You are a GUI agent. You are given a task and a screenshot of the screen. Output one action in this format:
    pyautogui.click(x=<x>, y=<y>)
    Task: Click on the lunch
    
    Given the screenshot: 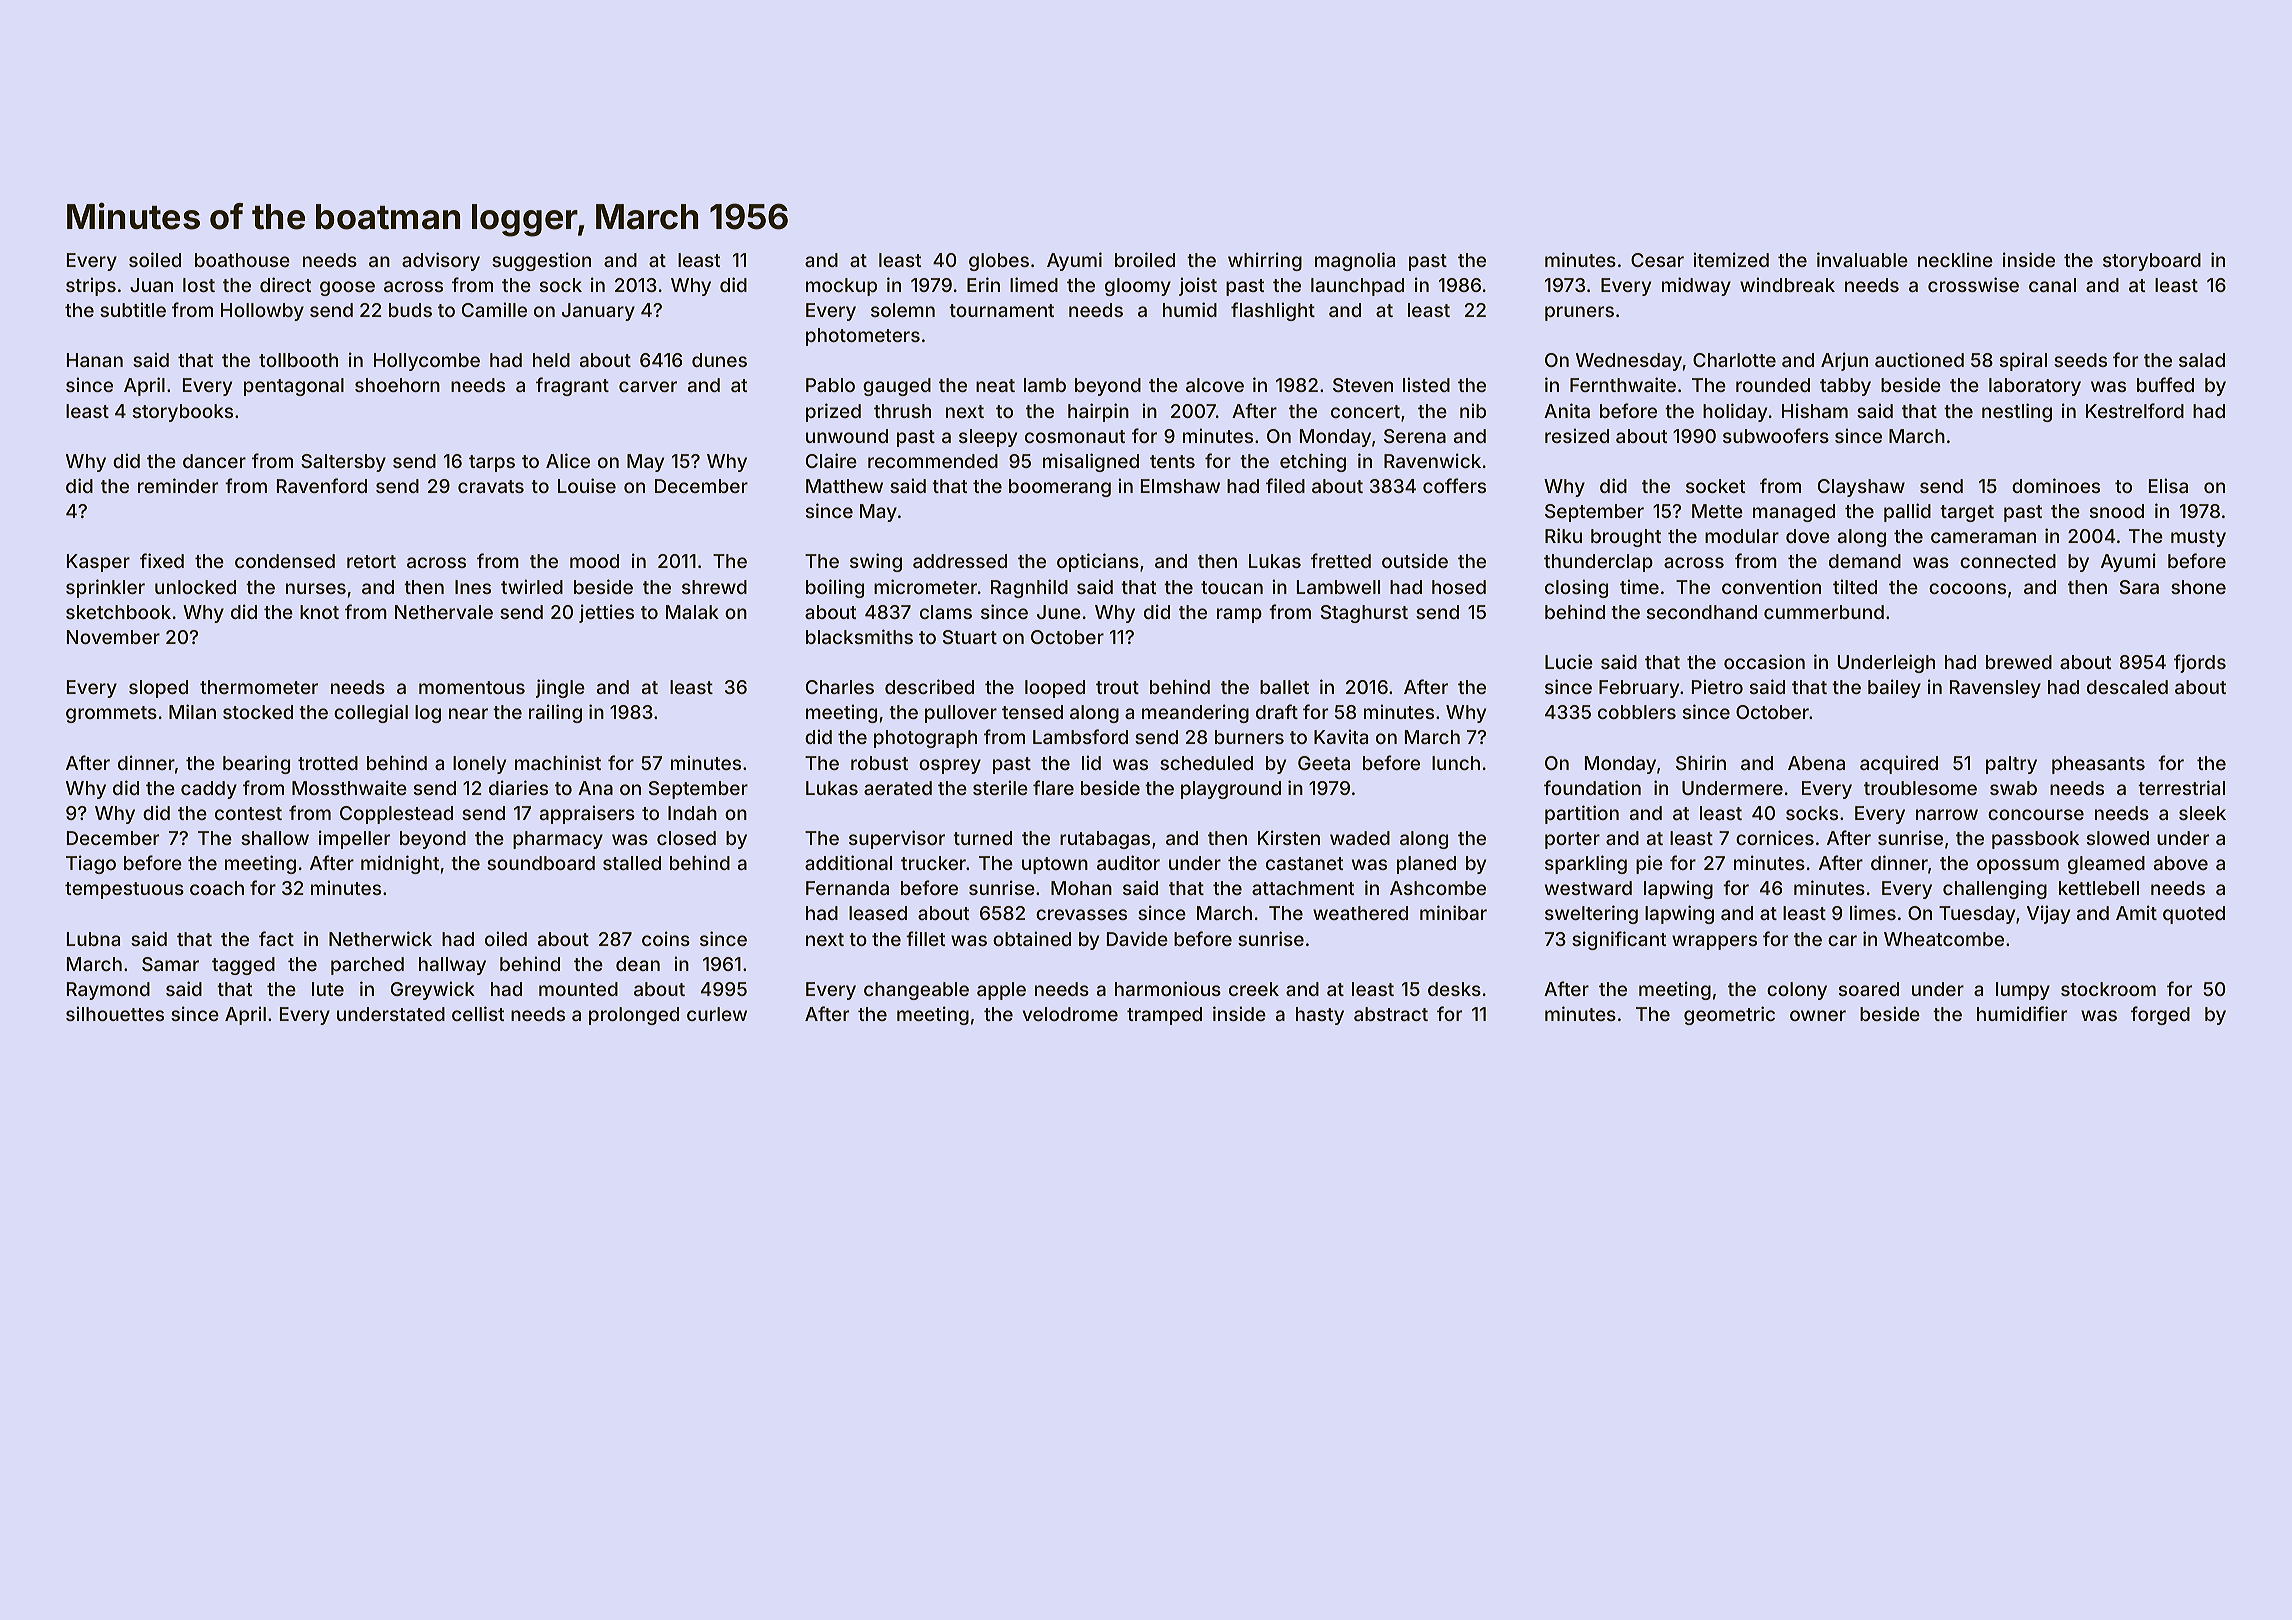 What is the action you would take?
    pyautogui.click(x=1456, y=763)
